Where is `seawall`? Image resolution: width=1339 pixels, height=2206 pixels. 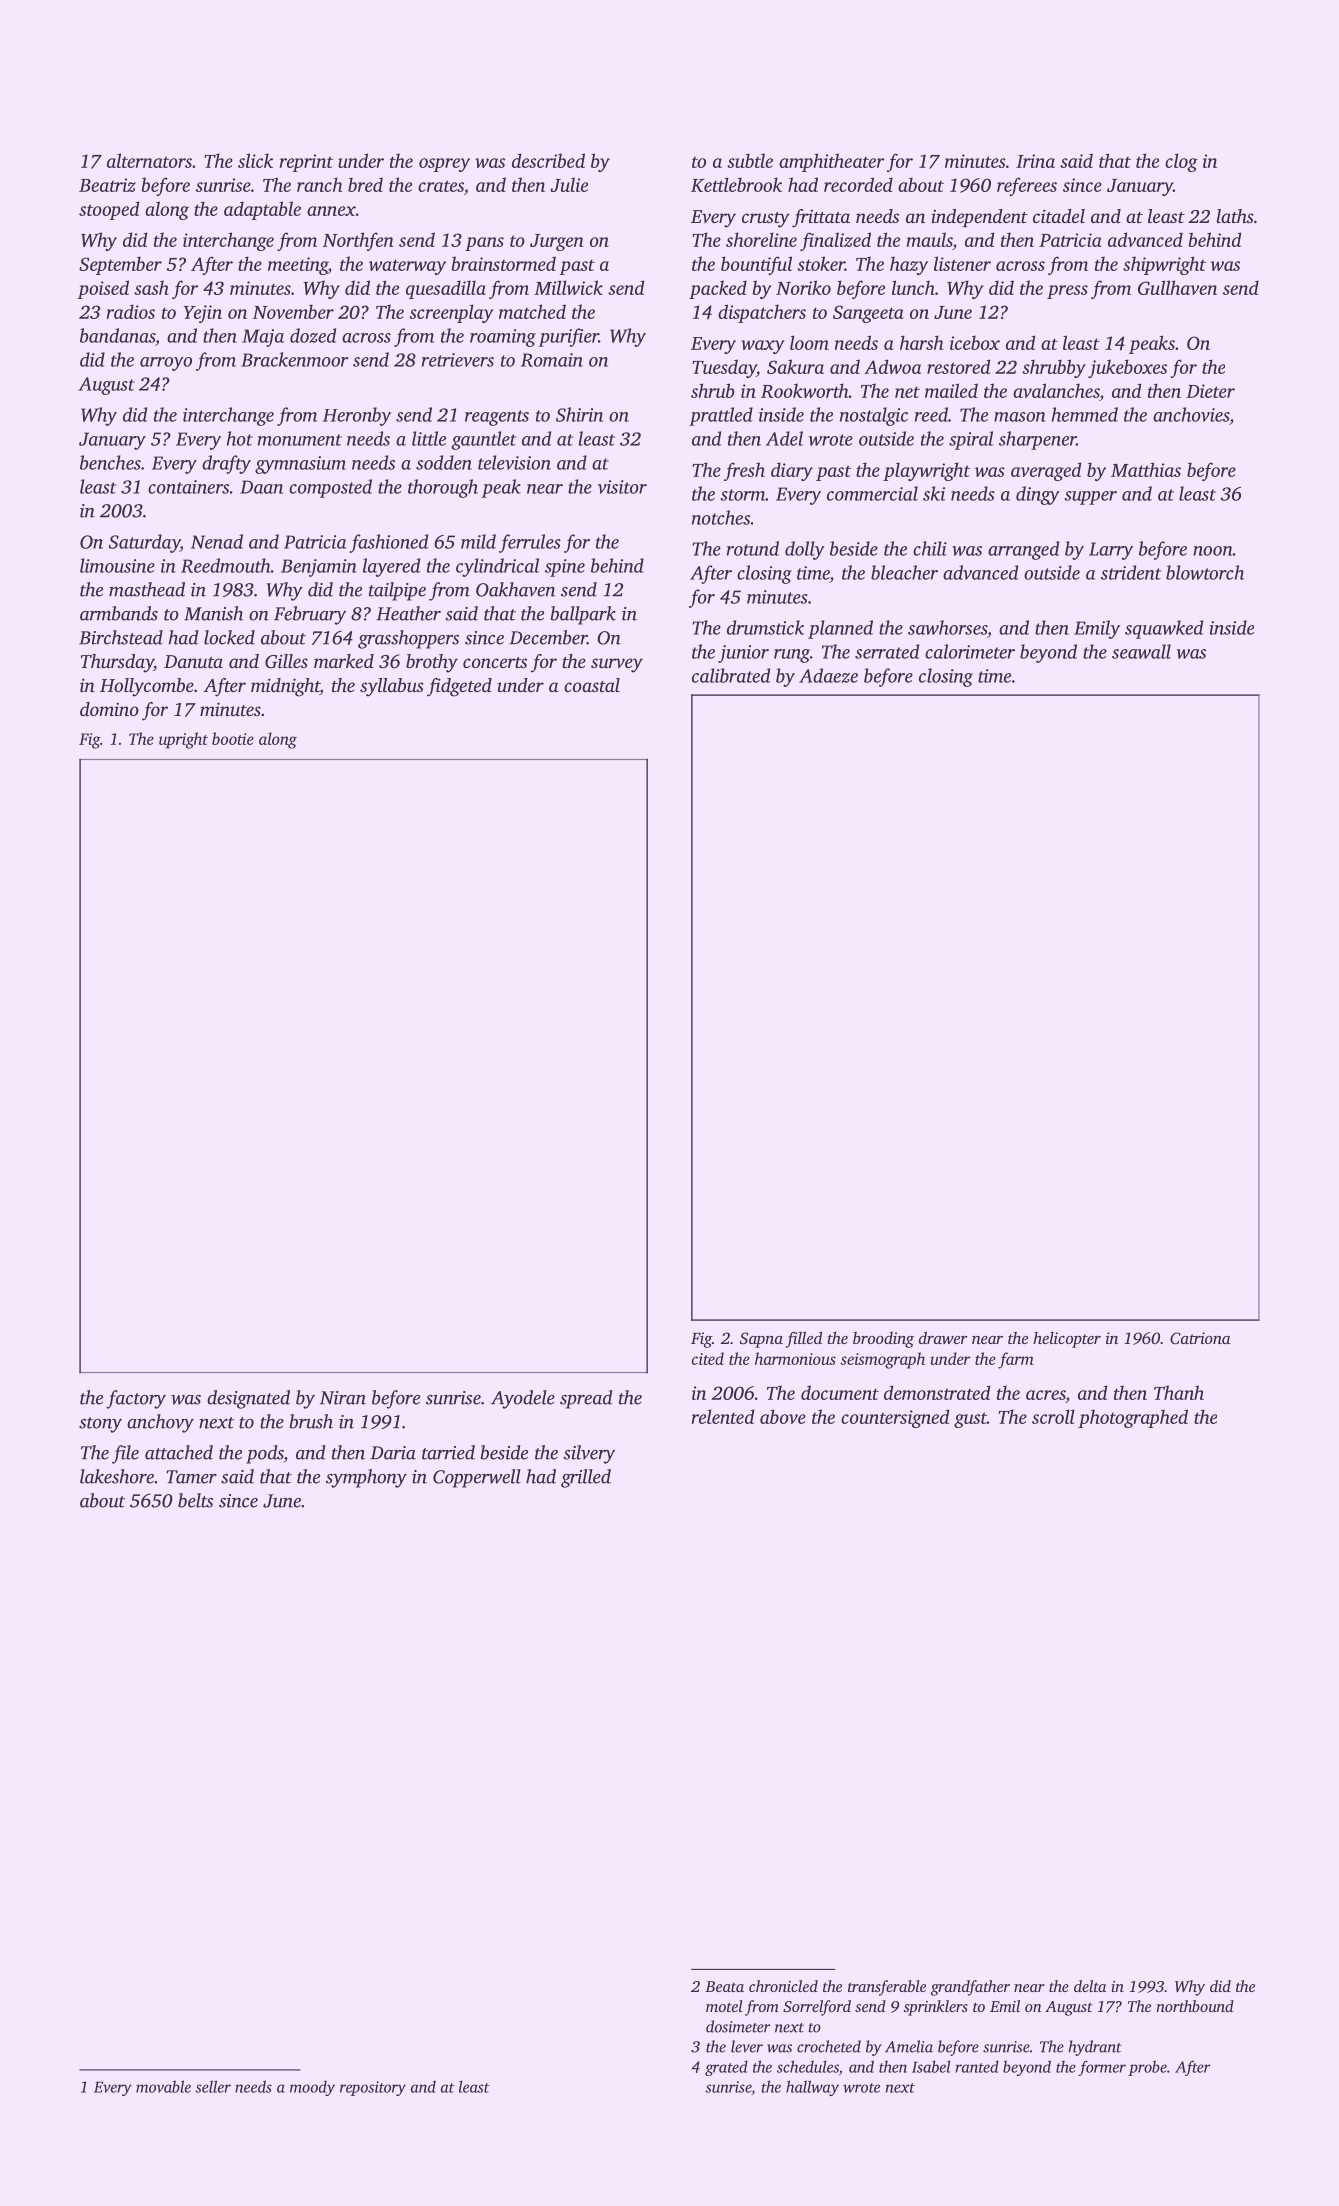
seawall is located at coordinates (1141, 651).
